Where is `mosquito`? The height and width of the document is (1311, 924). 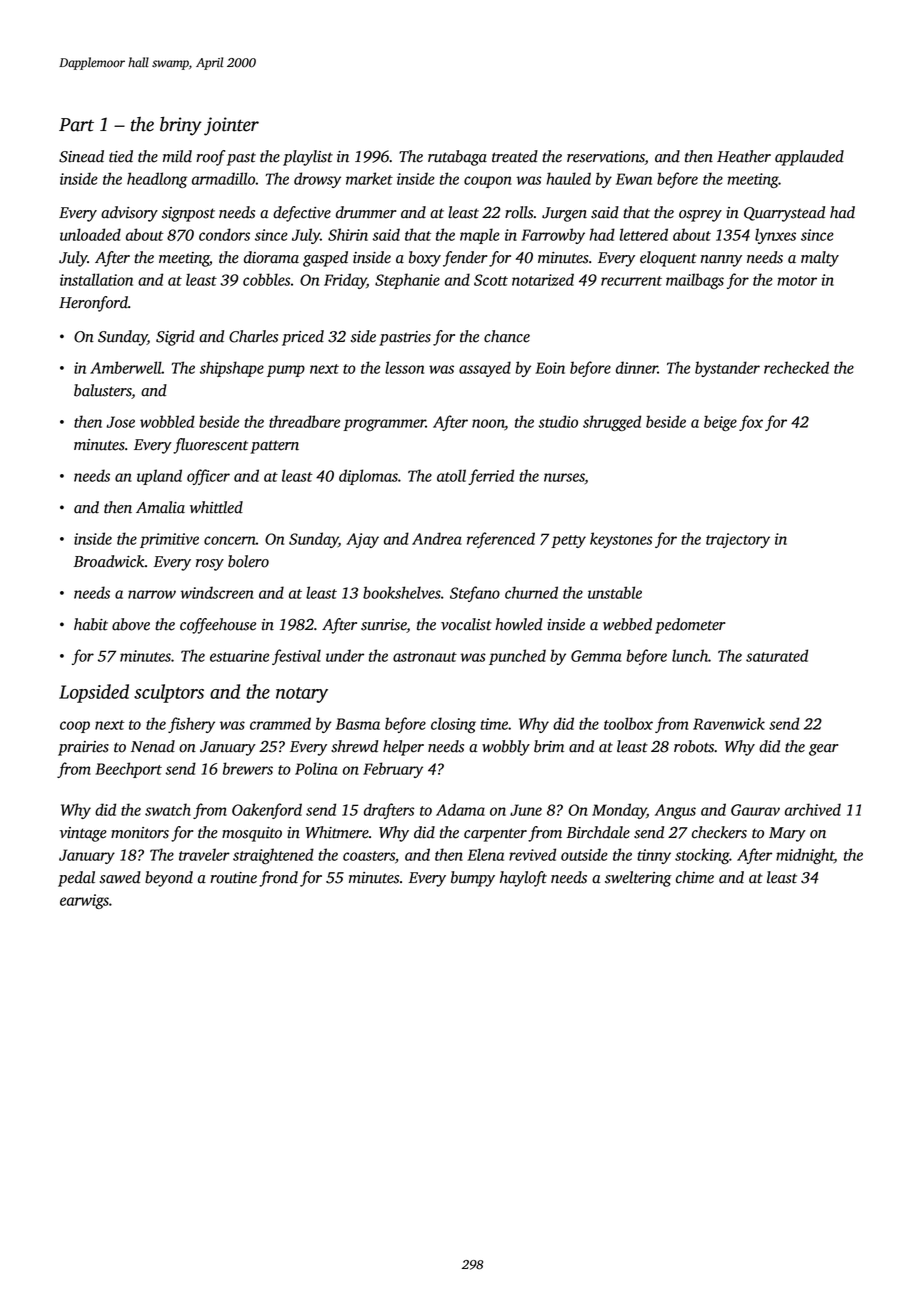 mosquito is located at coordinates (252, 834).
